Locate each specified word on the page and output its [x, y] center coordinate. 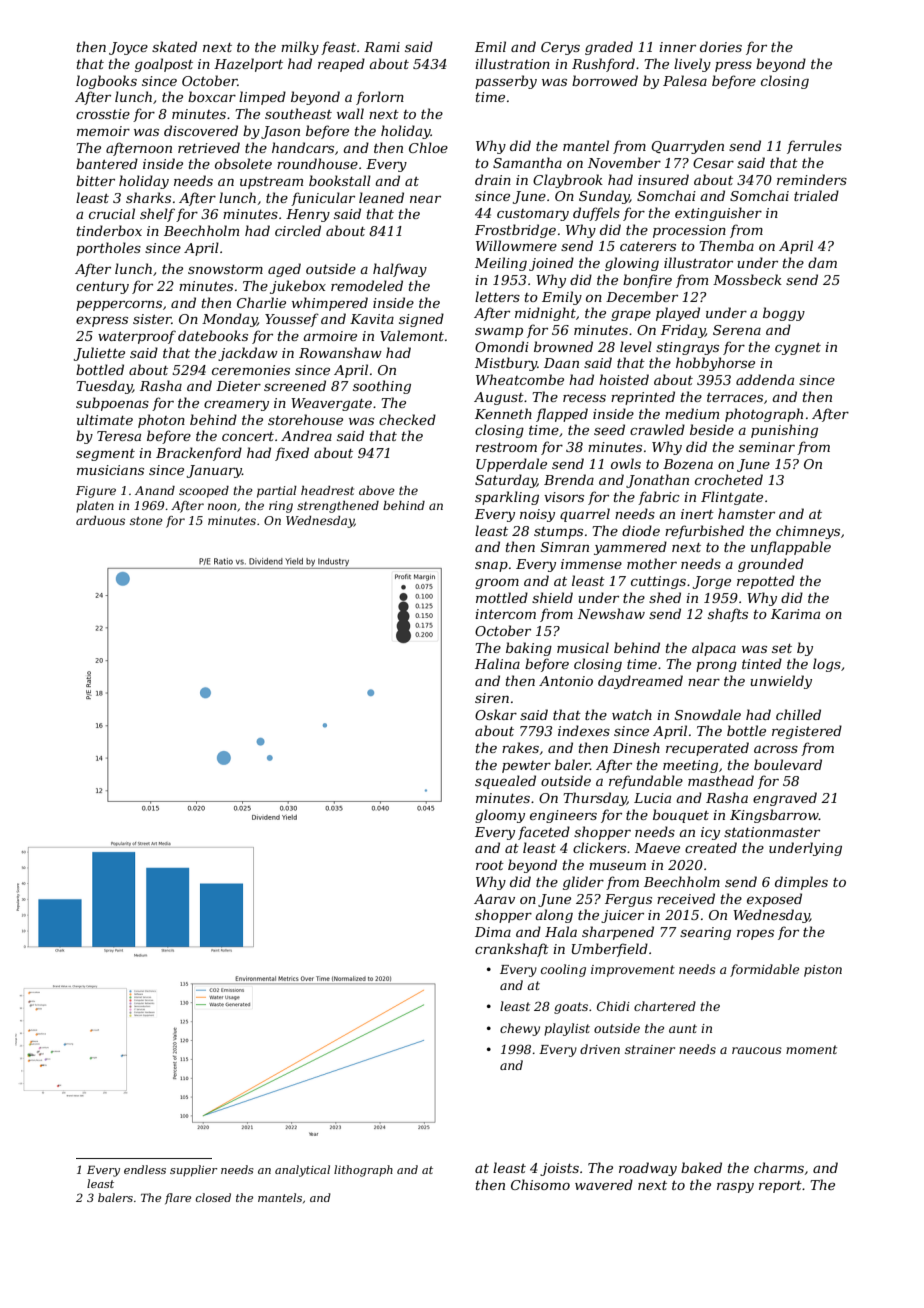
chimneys [808, 532]
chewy [520, 1029]
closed [213, 1197]
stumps [558, 533]
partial [277, 492]
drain [493, 179]
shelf [157, 215]
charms [779, 1167]
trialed [816, 195]
